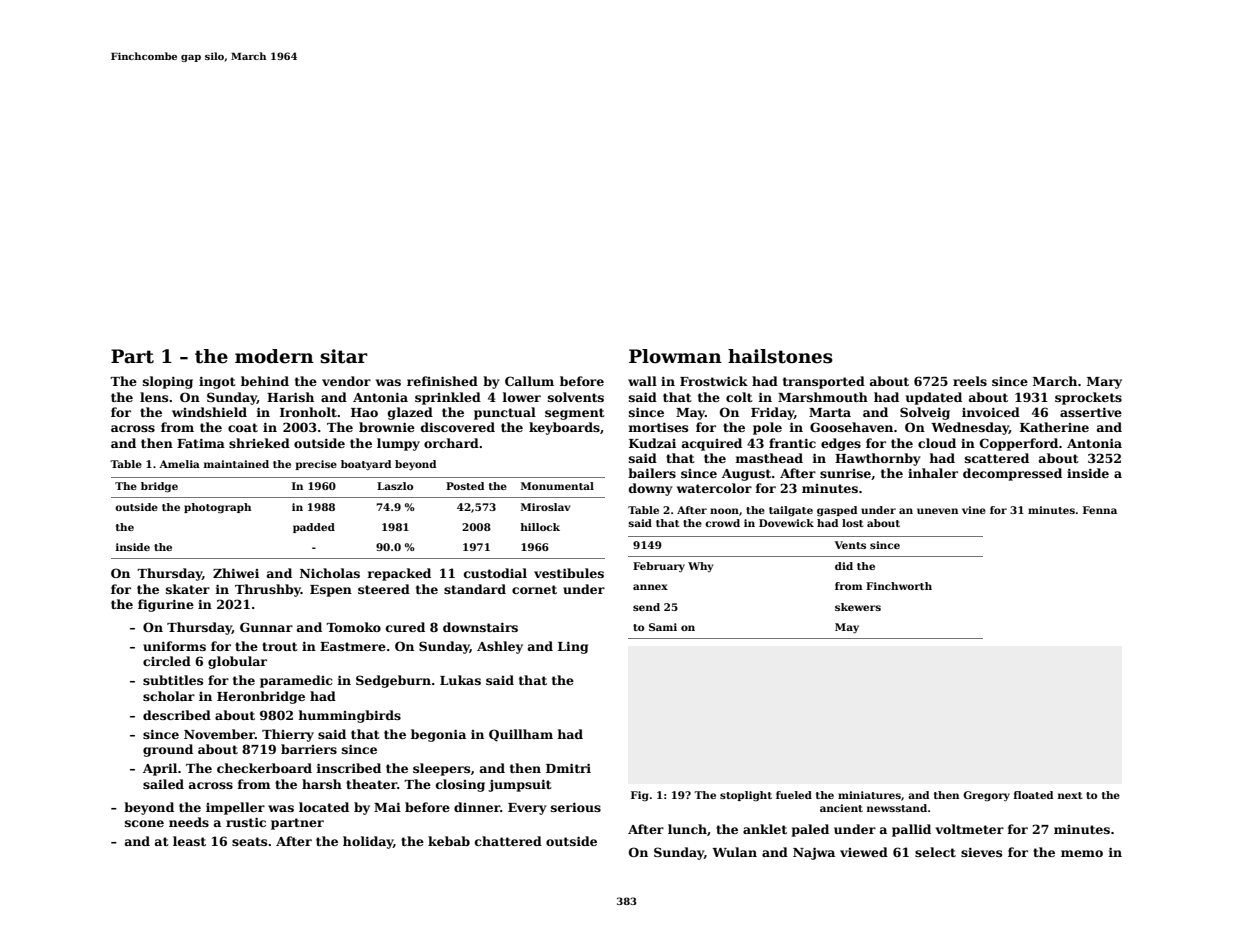 Image resolution: width=1233 pixels, height=952 pixels. Describe the element at coordinates (259, 443) in the screenshot. I see `shrieked` at that location.
